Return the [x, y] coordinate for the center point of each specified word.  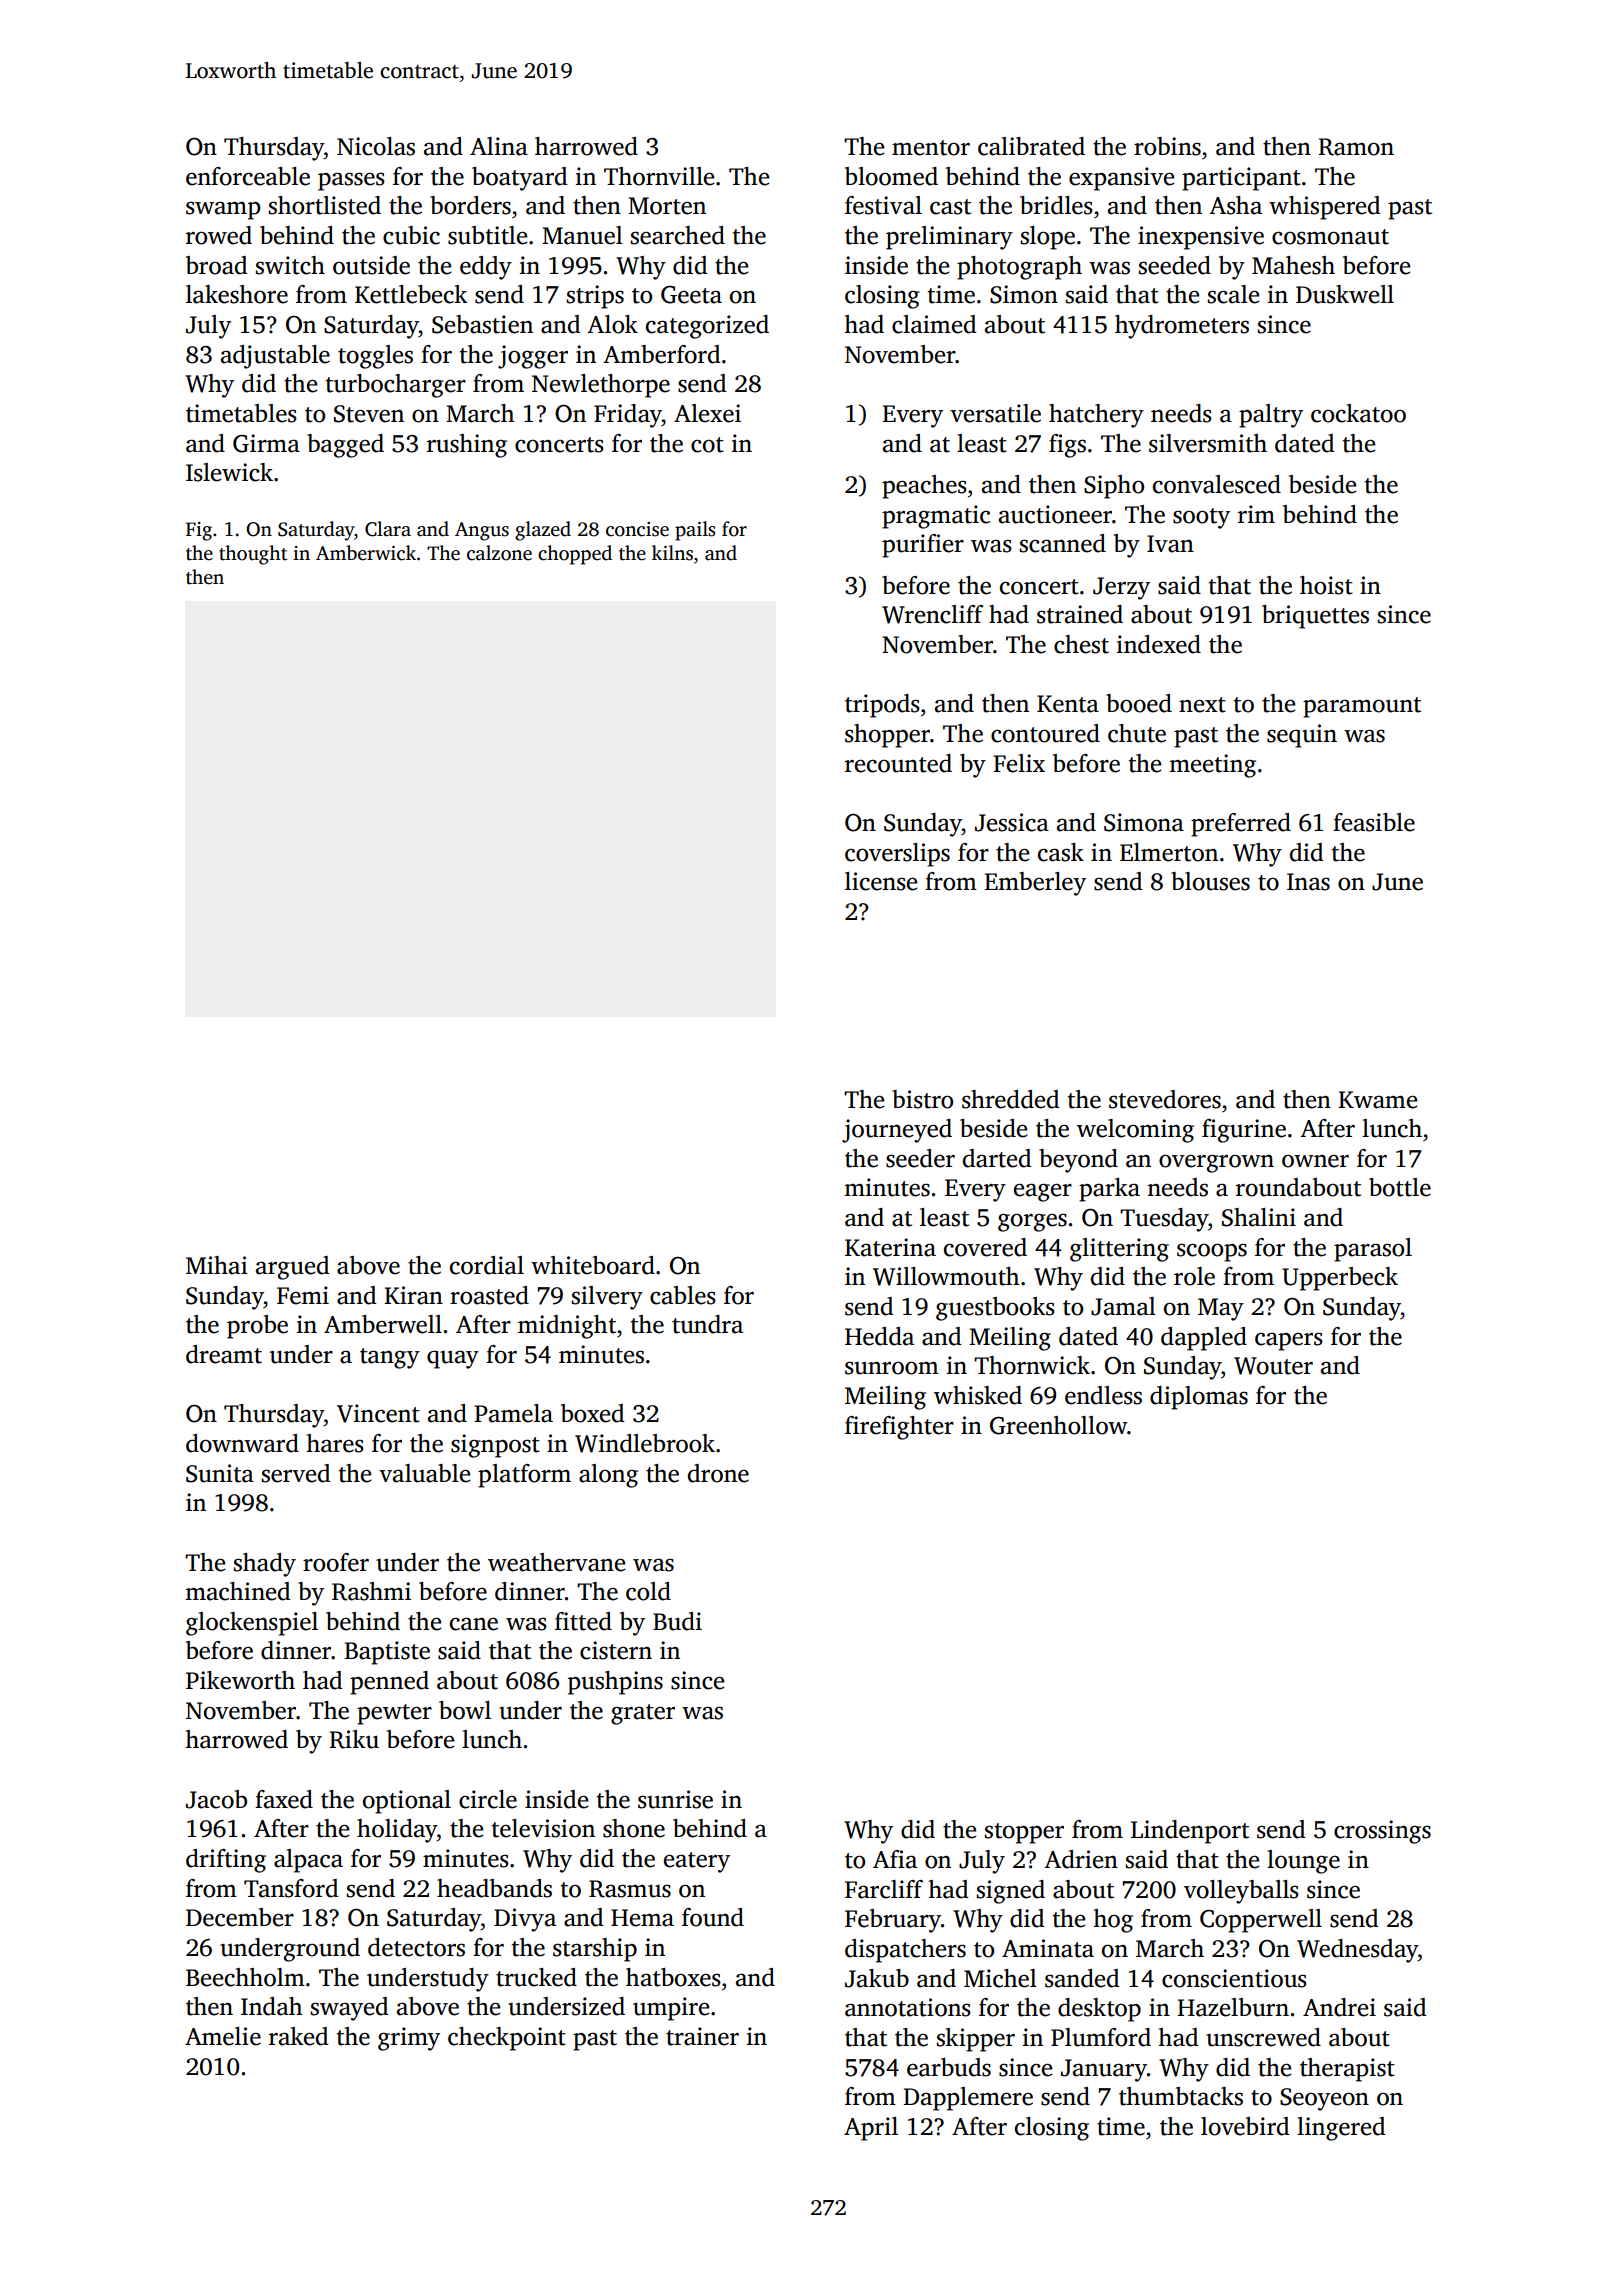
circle [488, 1799]
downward [242, 1443]
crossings [1382, 1832]
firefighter [899, 1428]
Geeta [691, 295]
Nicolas [376, 146]
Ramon [1356, 147]
